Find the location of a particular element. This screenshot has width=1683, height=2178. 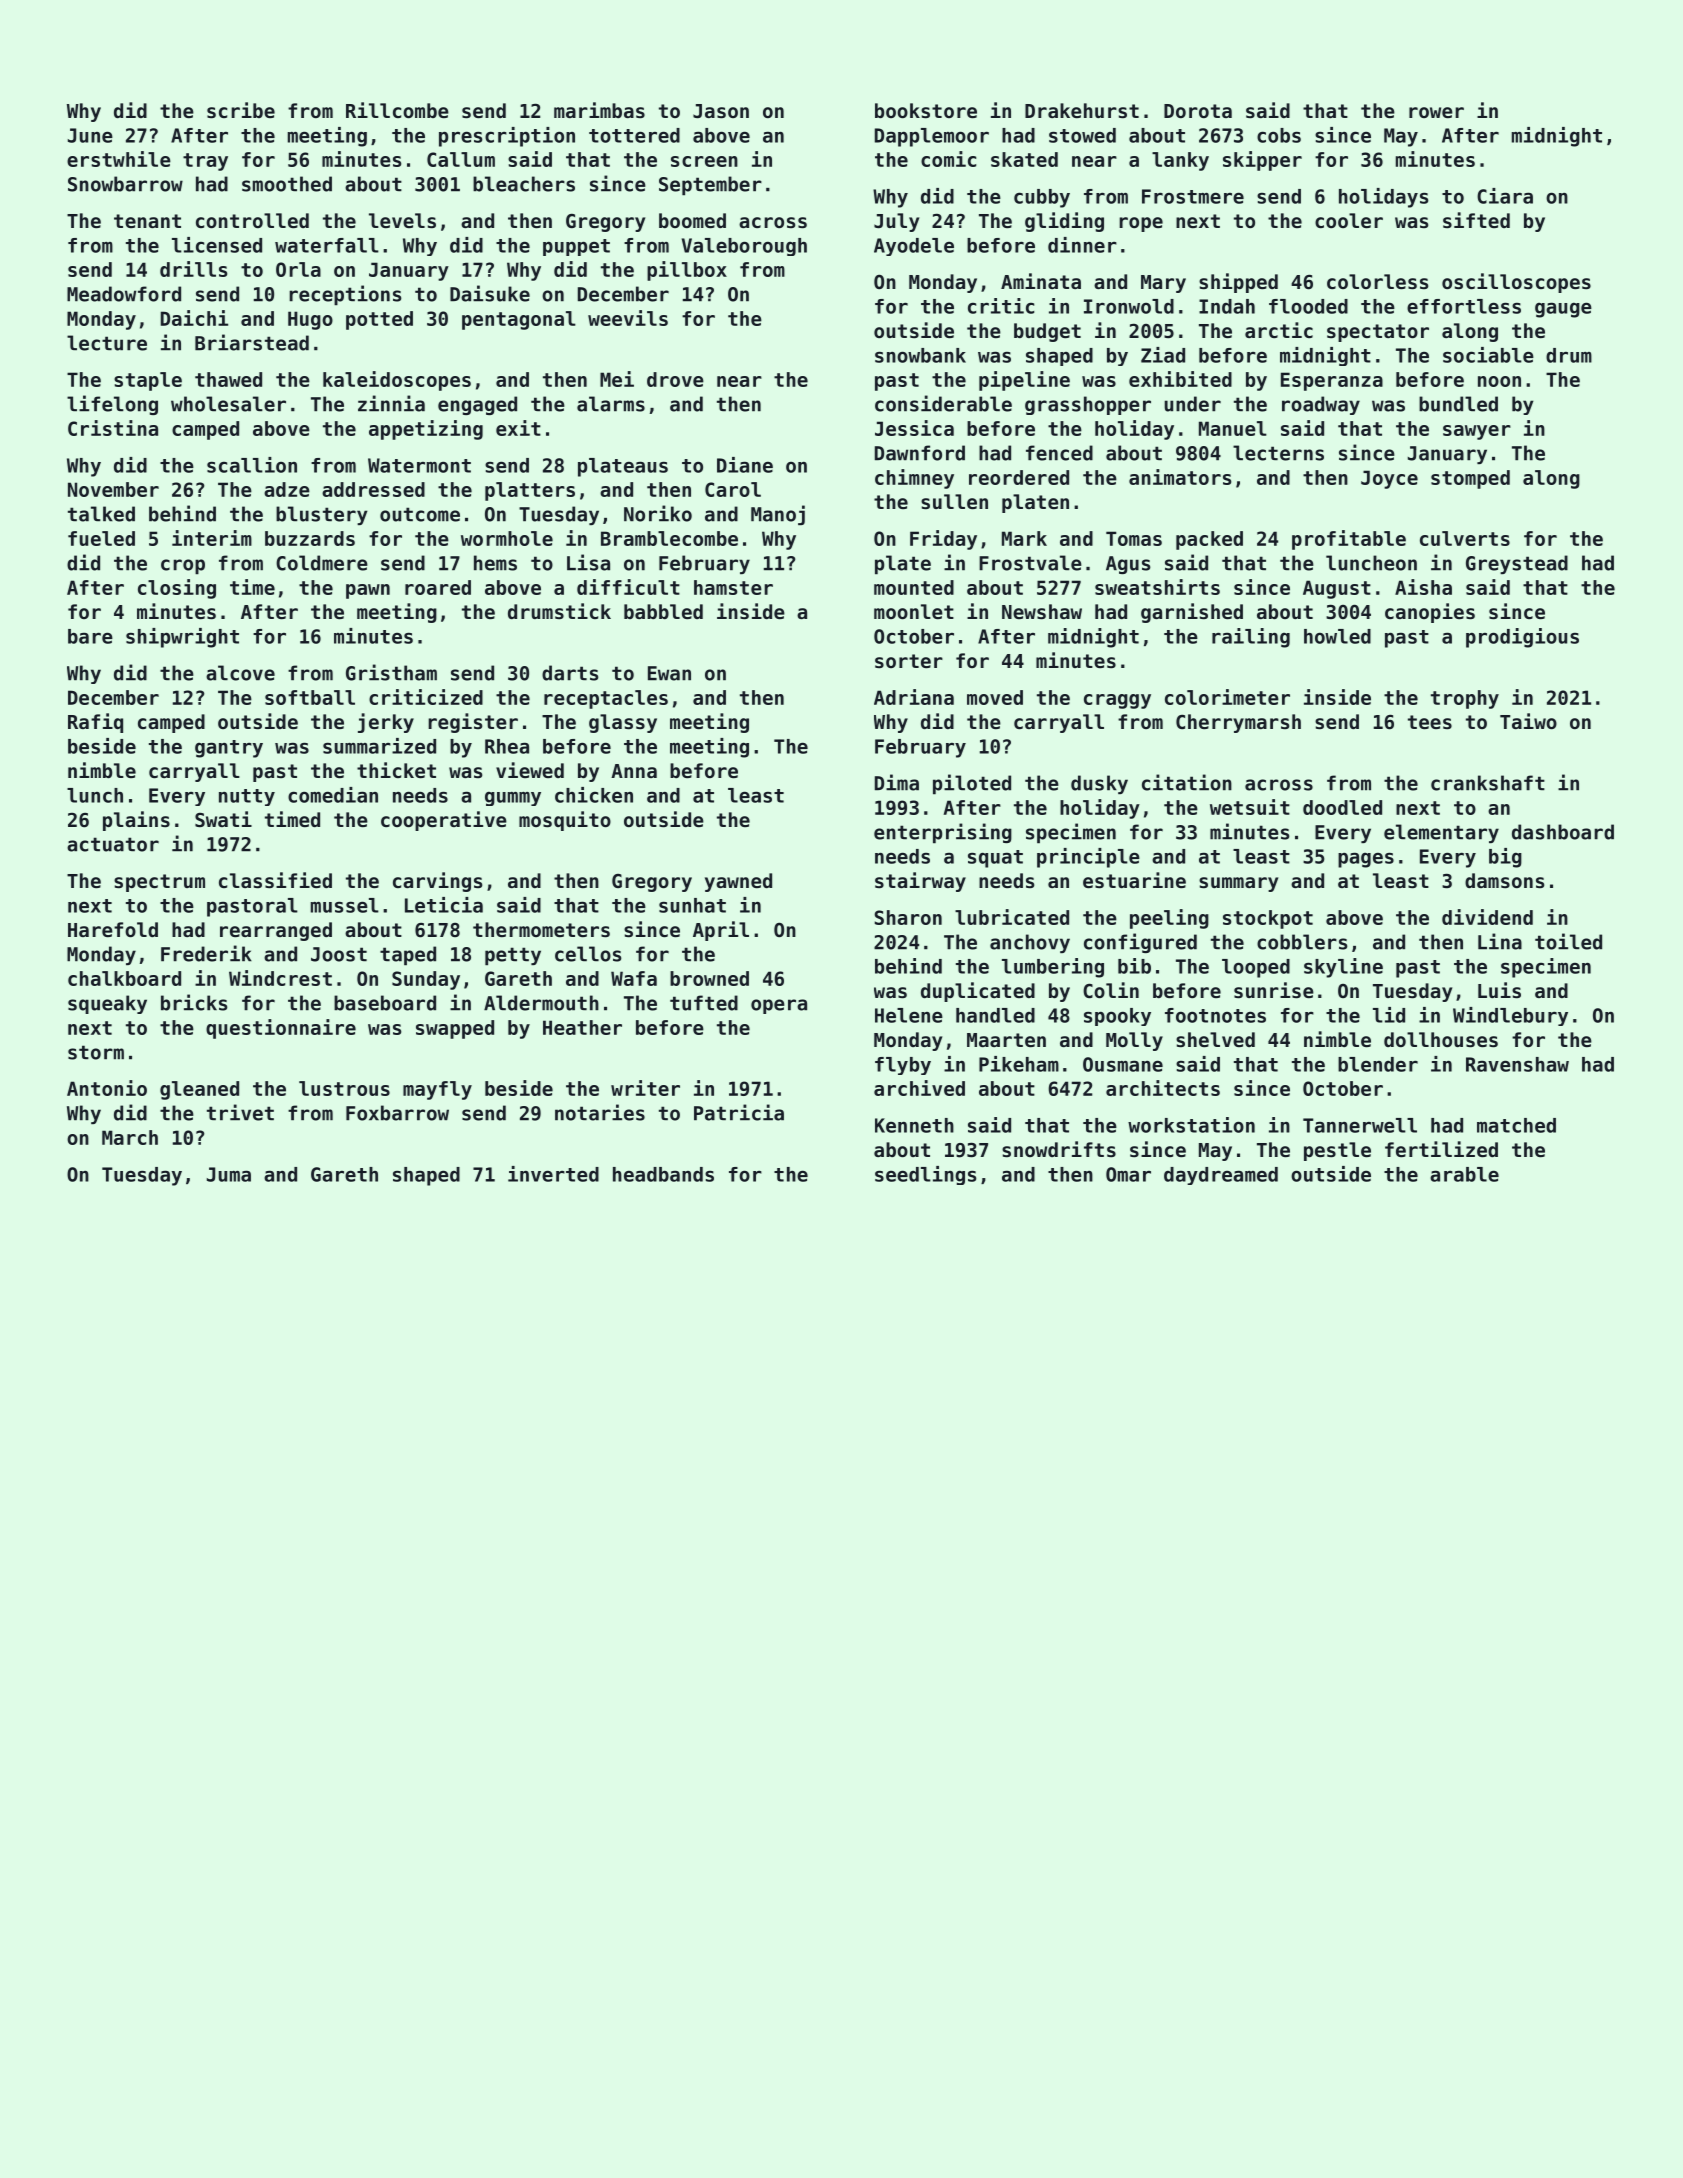

June is located at coordinates (90, 135).
